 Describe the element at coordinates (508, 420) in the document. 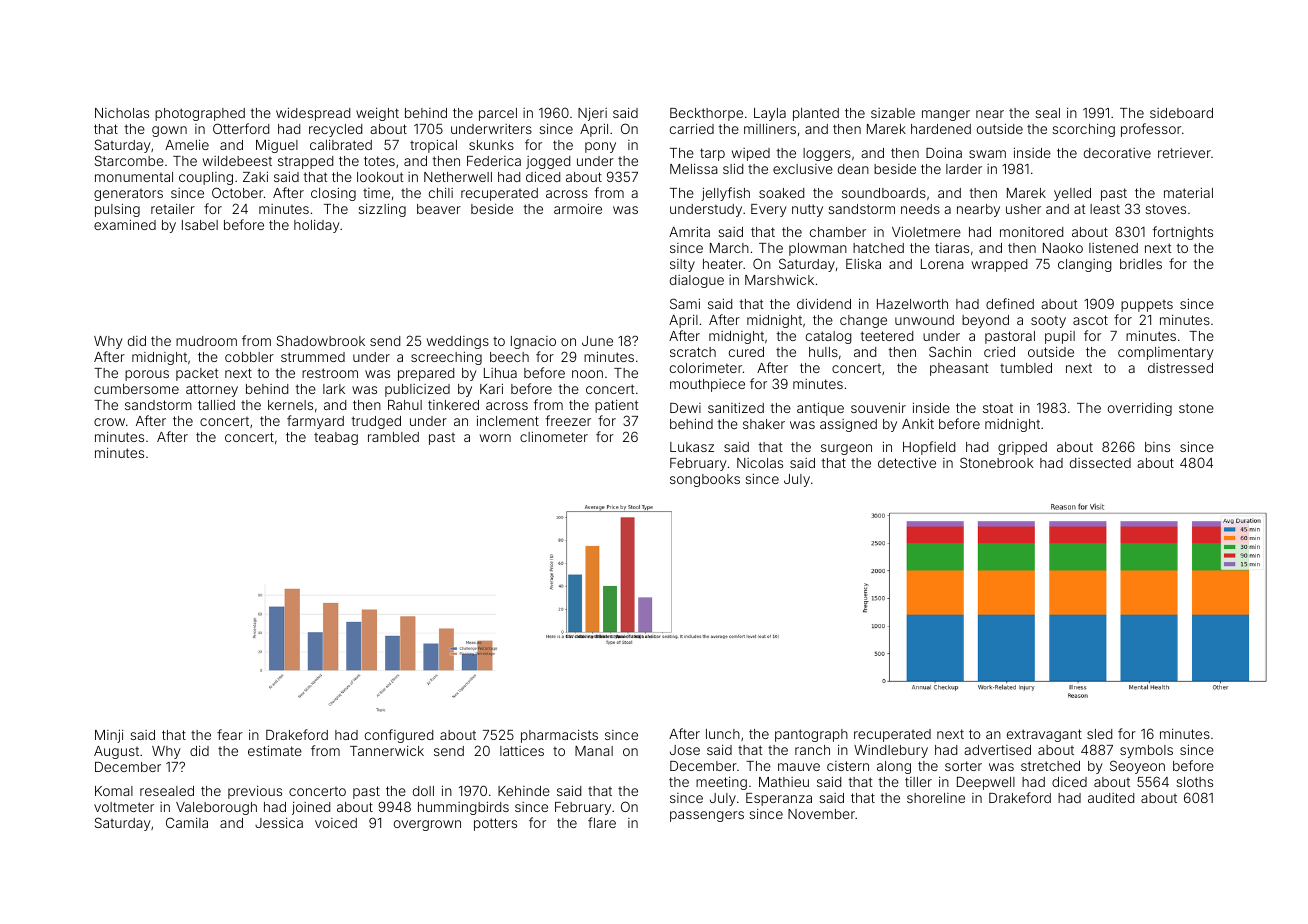

I see `inclement` at that location.
